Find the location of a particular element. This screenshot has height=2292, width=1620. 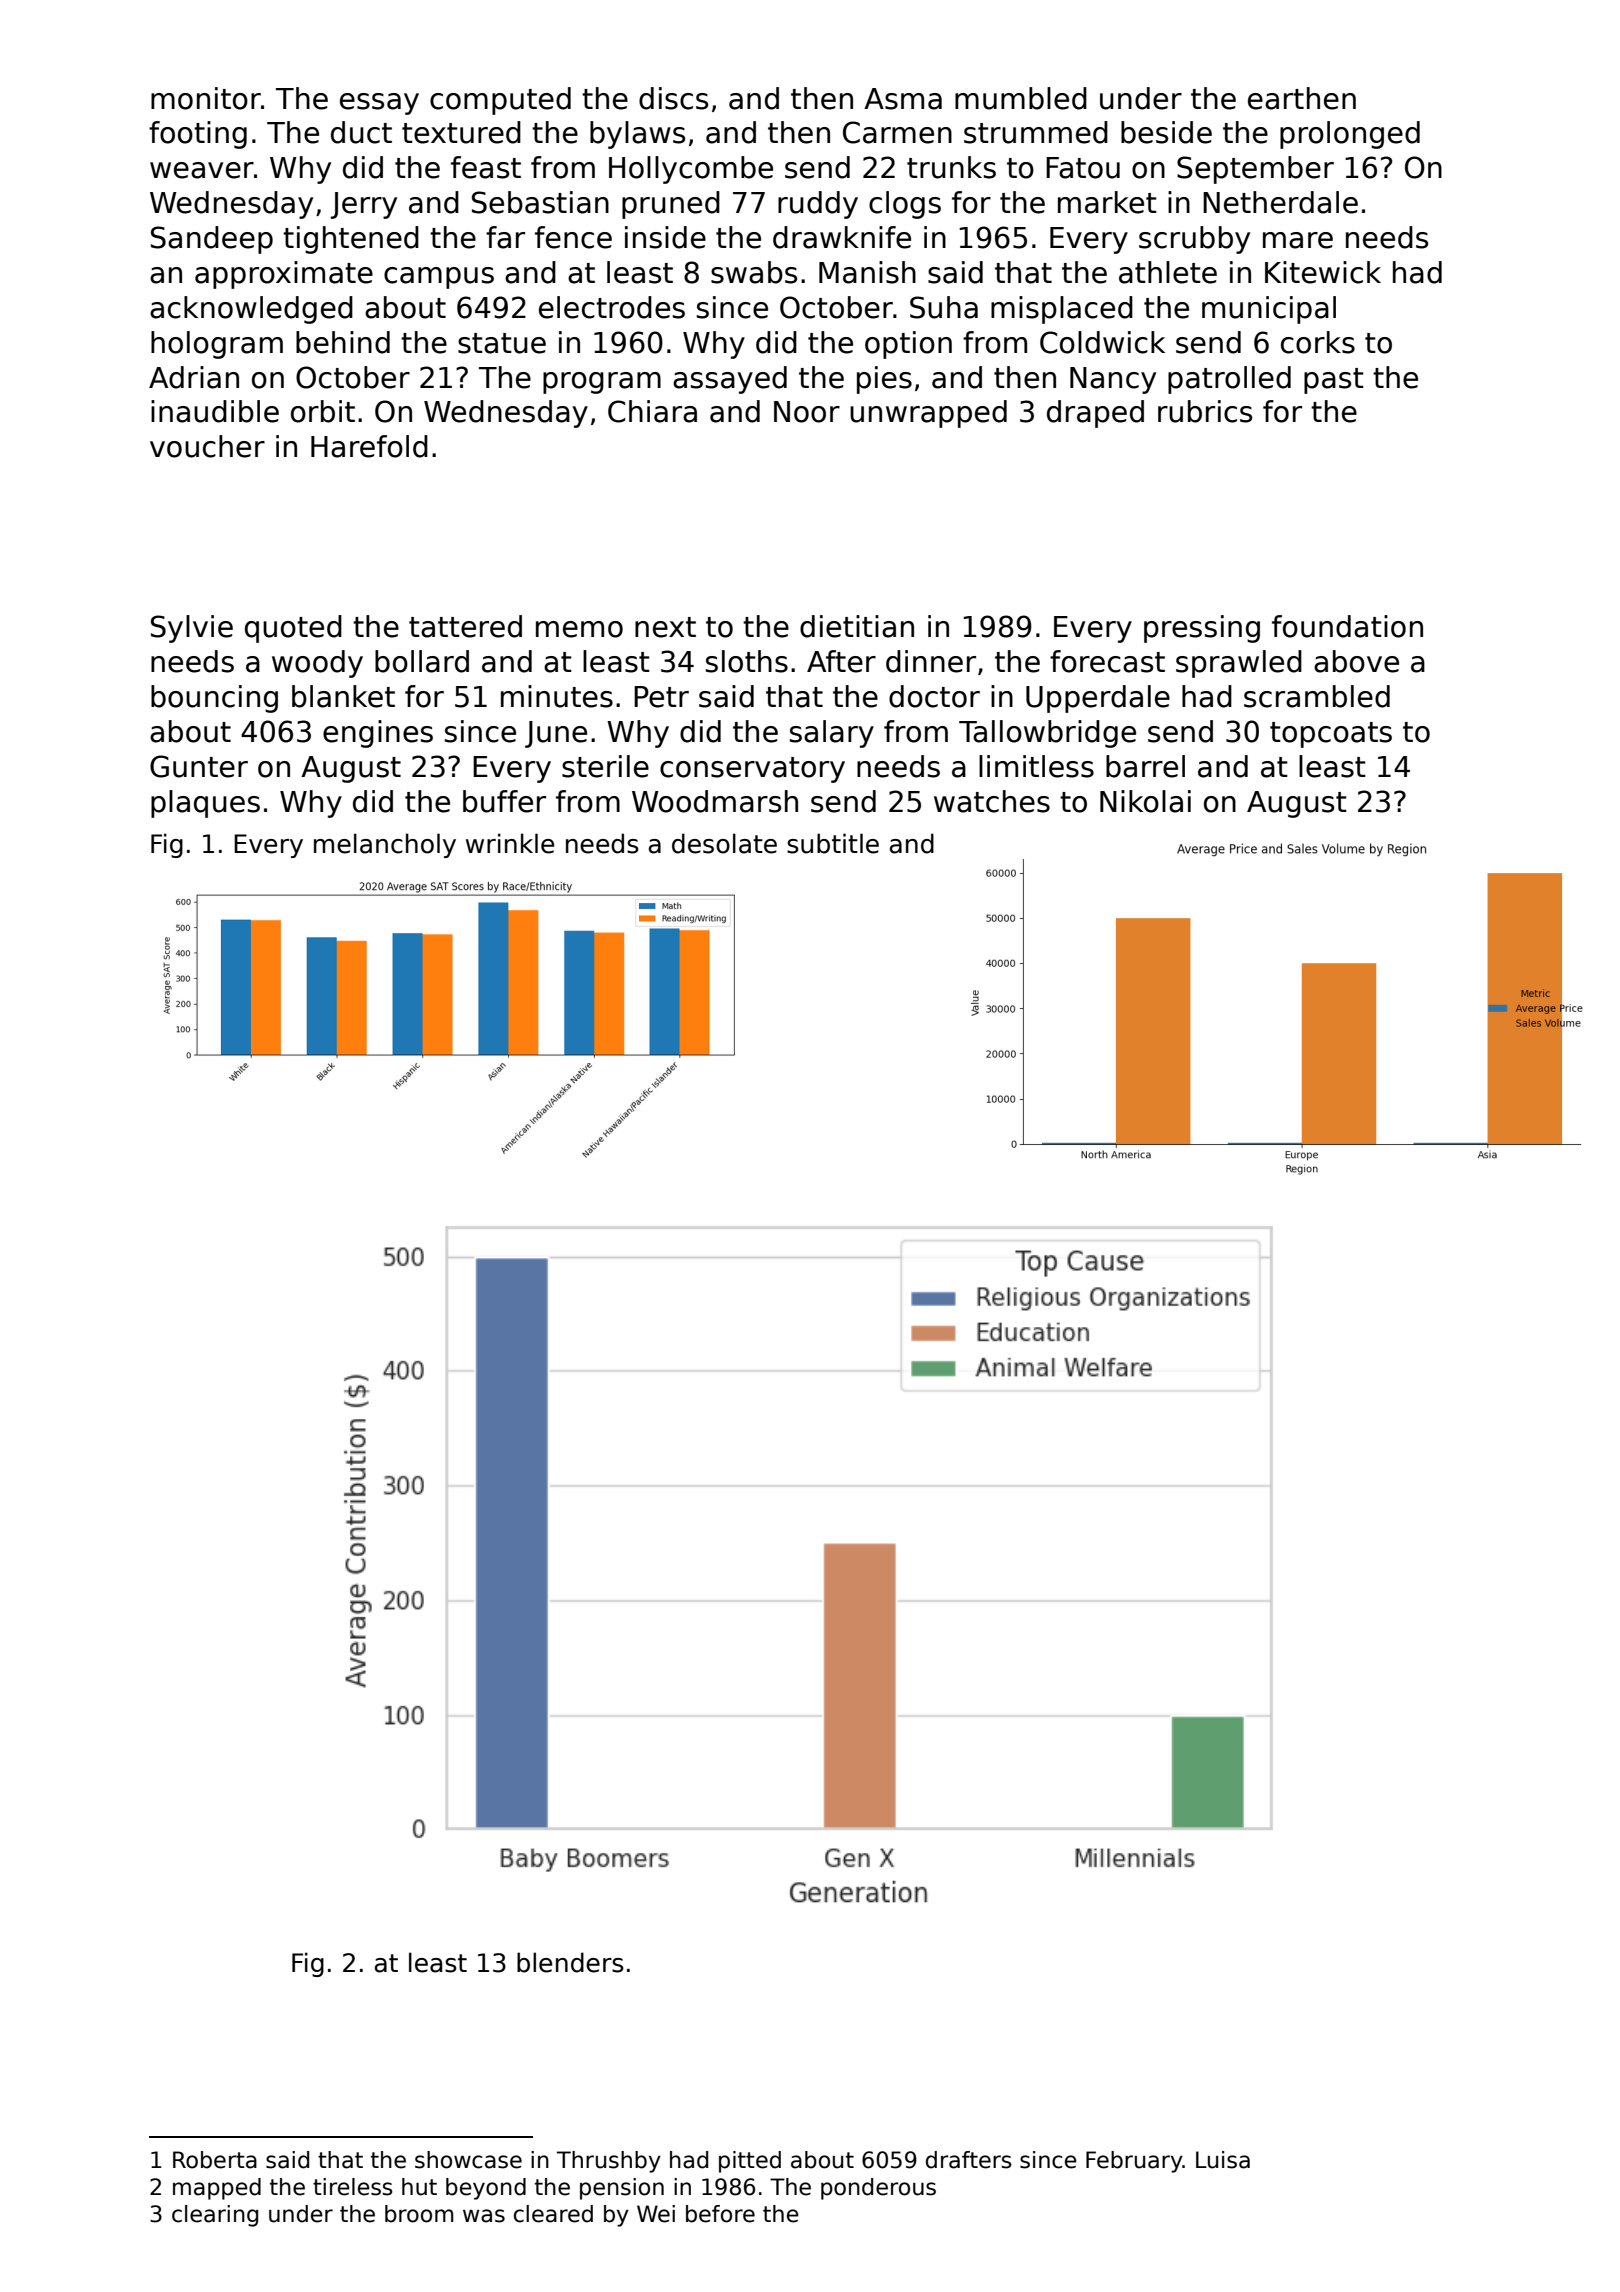

blenders is located at coordinates (570, 1962).
